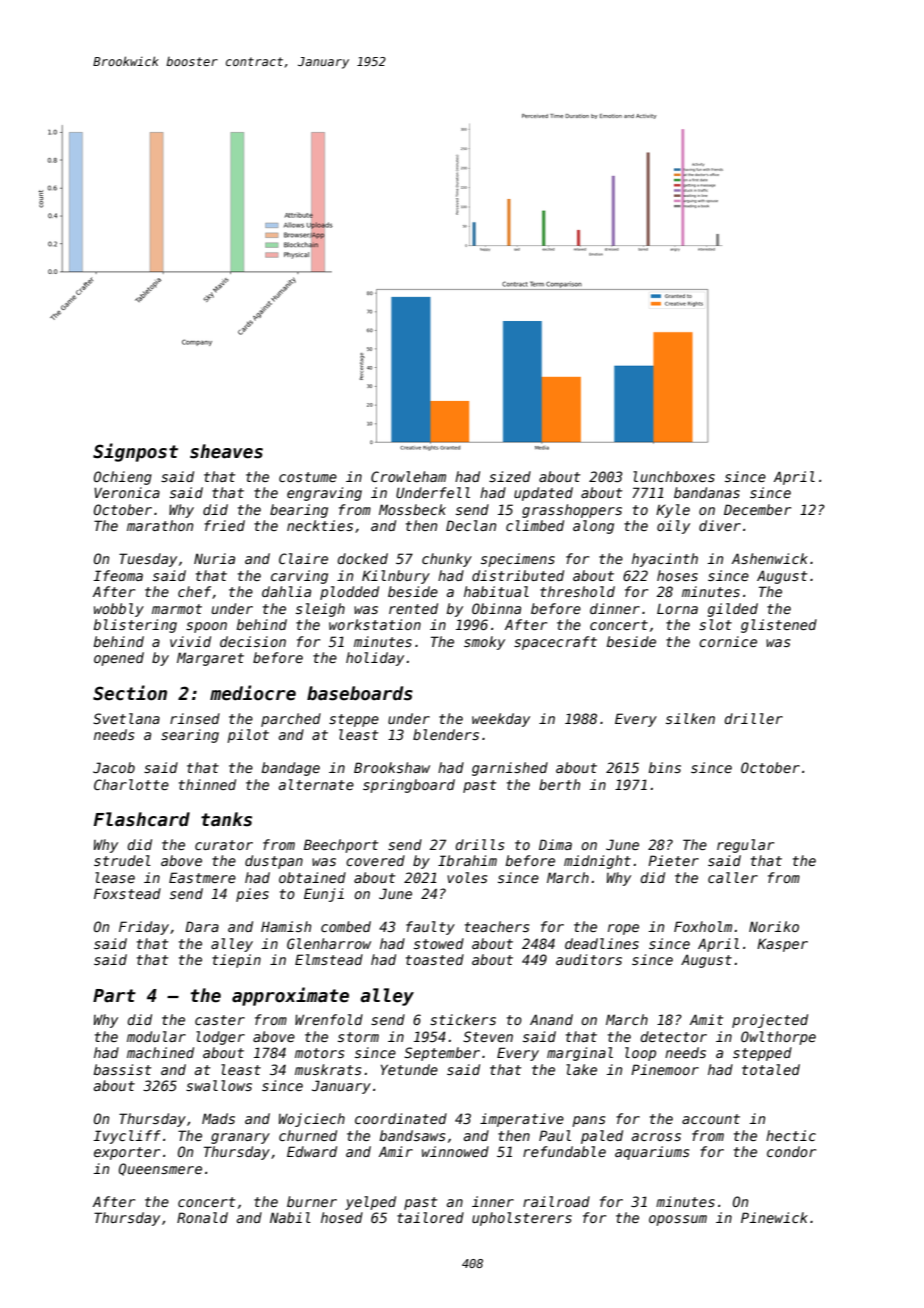 This screenshot has height=1308, width=924. I want to click on costume, so click(308, 477).
